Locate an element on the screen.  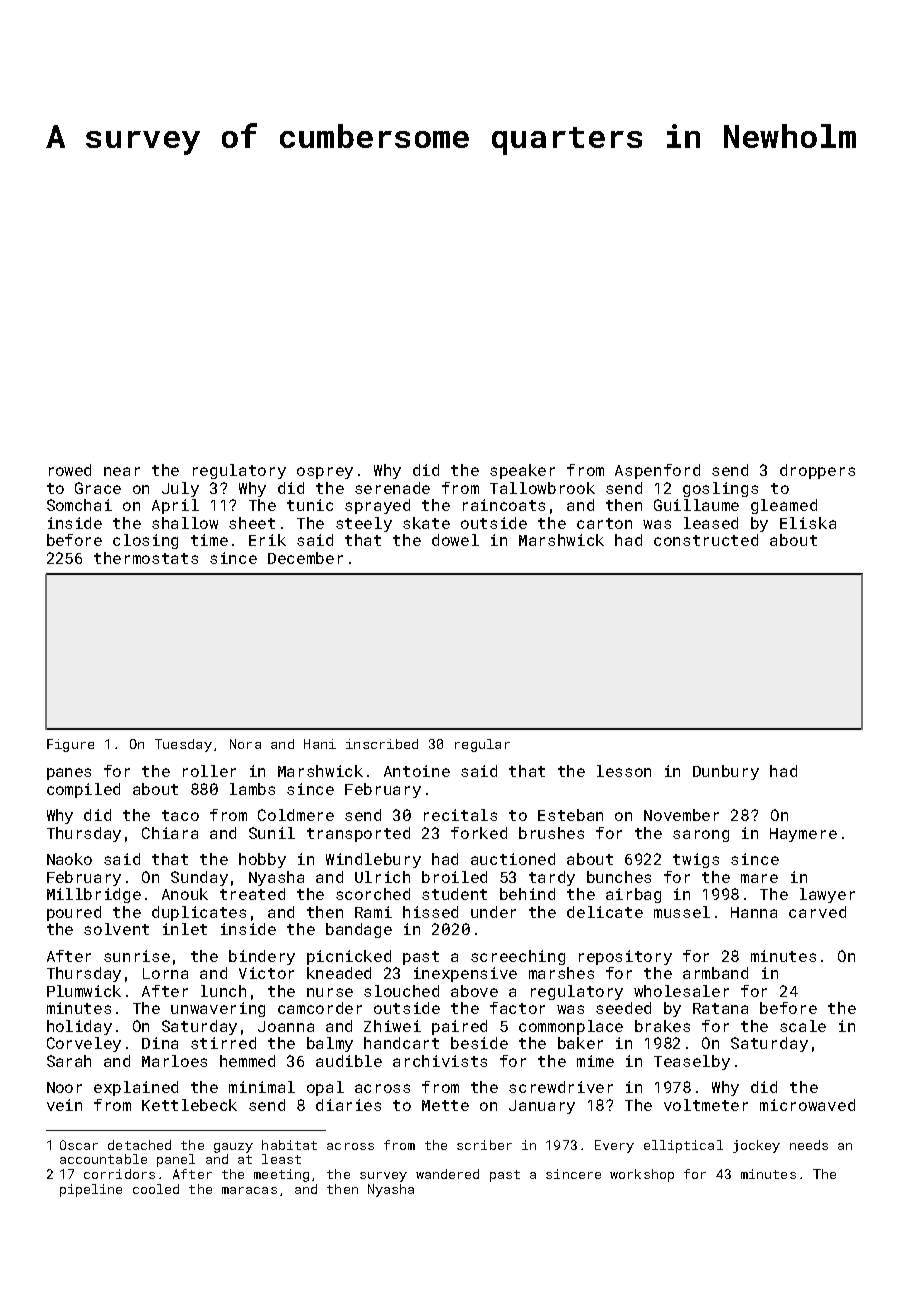
Tuesday is located at coordinates (183, 745).
